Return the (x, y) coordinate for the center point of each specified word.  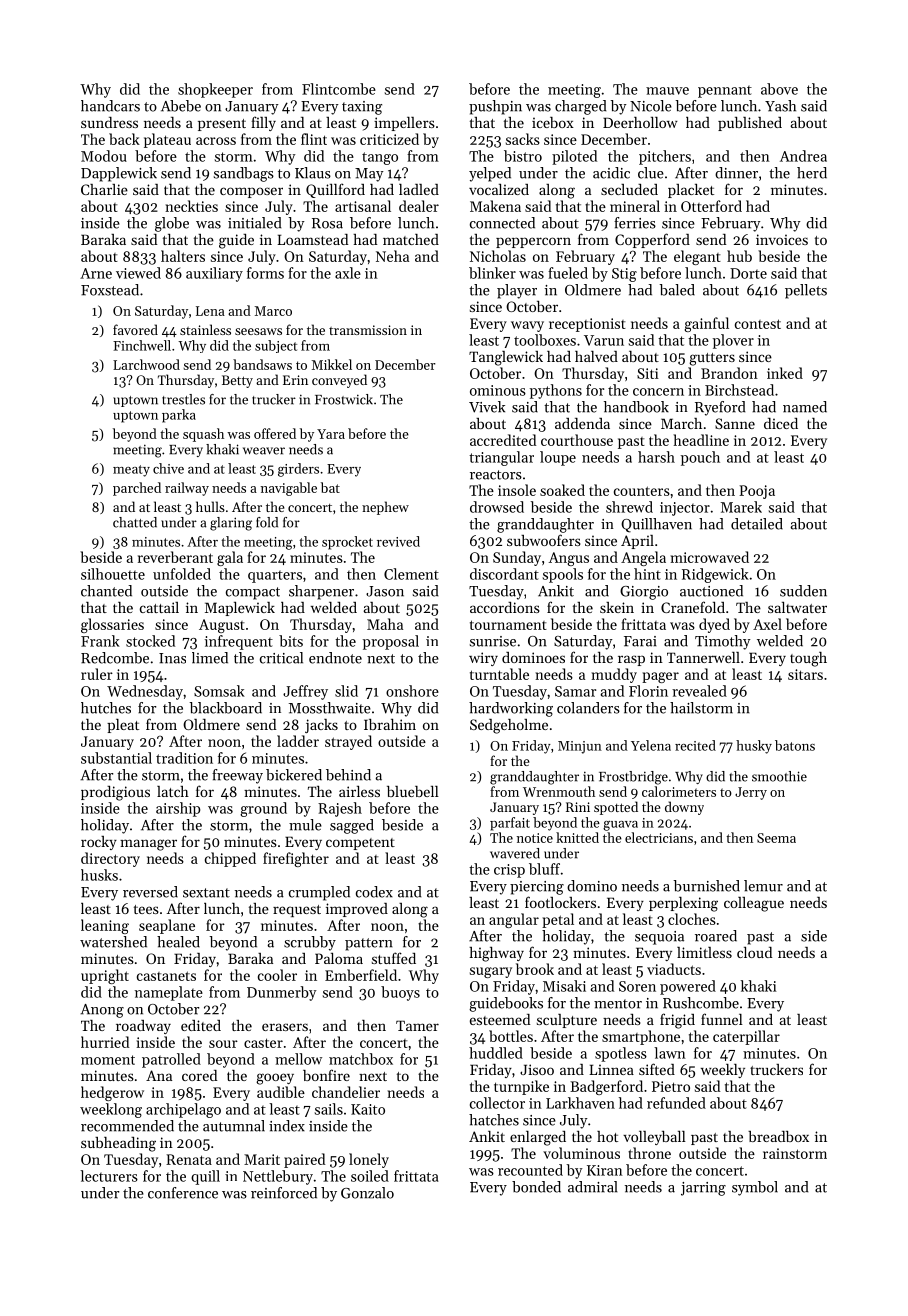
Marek (741, 507)
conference (183, 1193)
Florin (648, 691)
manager (148, 845)
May (369, 175)
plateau (167, 140)
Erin (295, 380)
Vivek (487, 407)
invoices (782, 239)
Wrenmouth (559, 791)
